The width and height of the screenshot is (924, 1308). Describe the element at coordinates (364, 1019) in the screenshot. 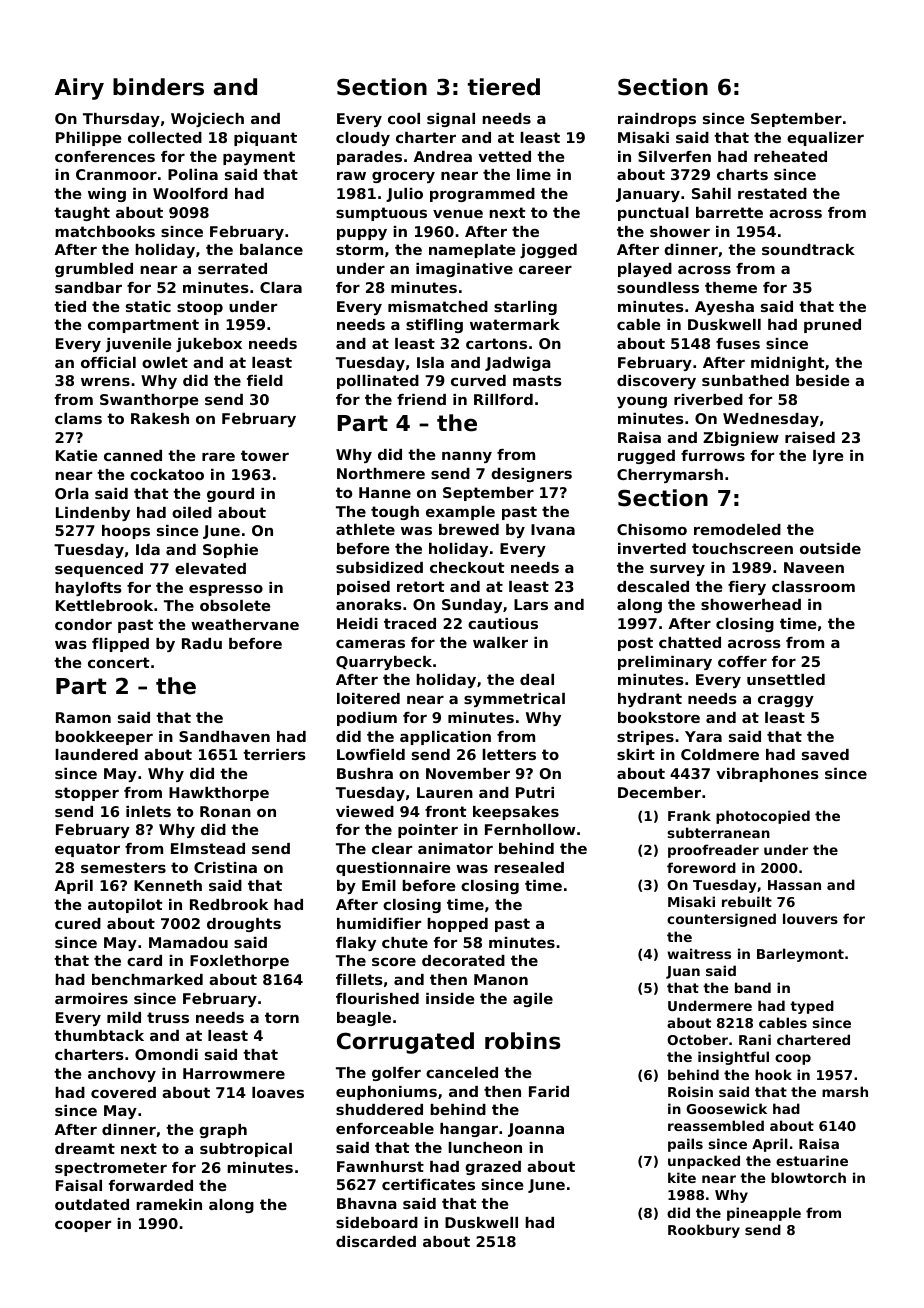

I see `beagle` at that location.
